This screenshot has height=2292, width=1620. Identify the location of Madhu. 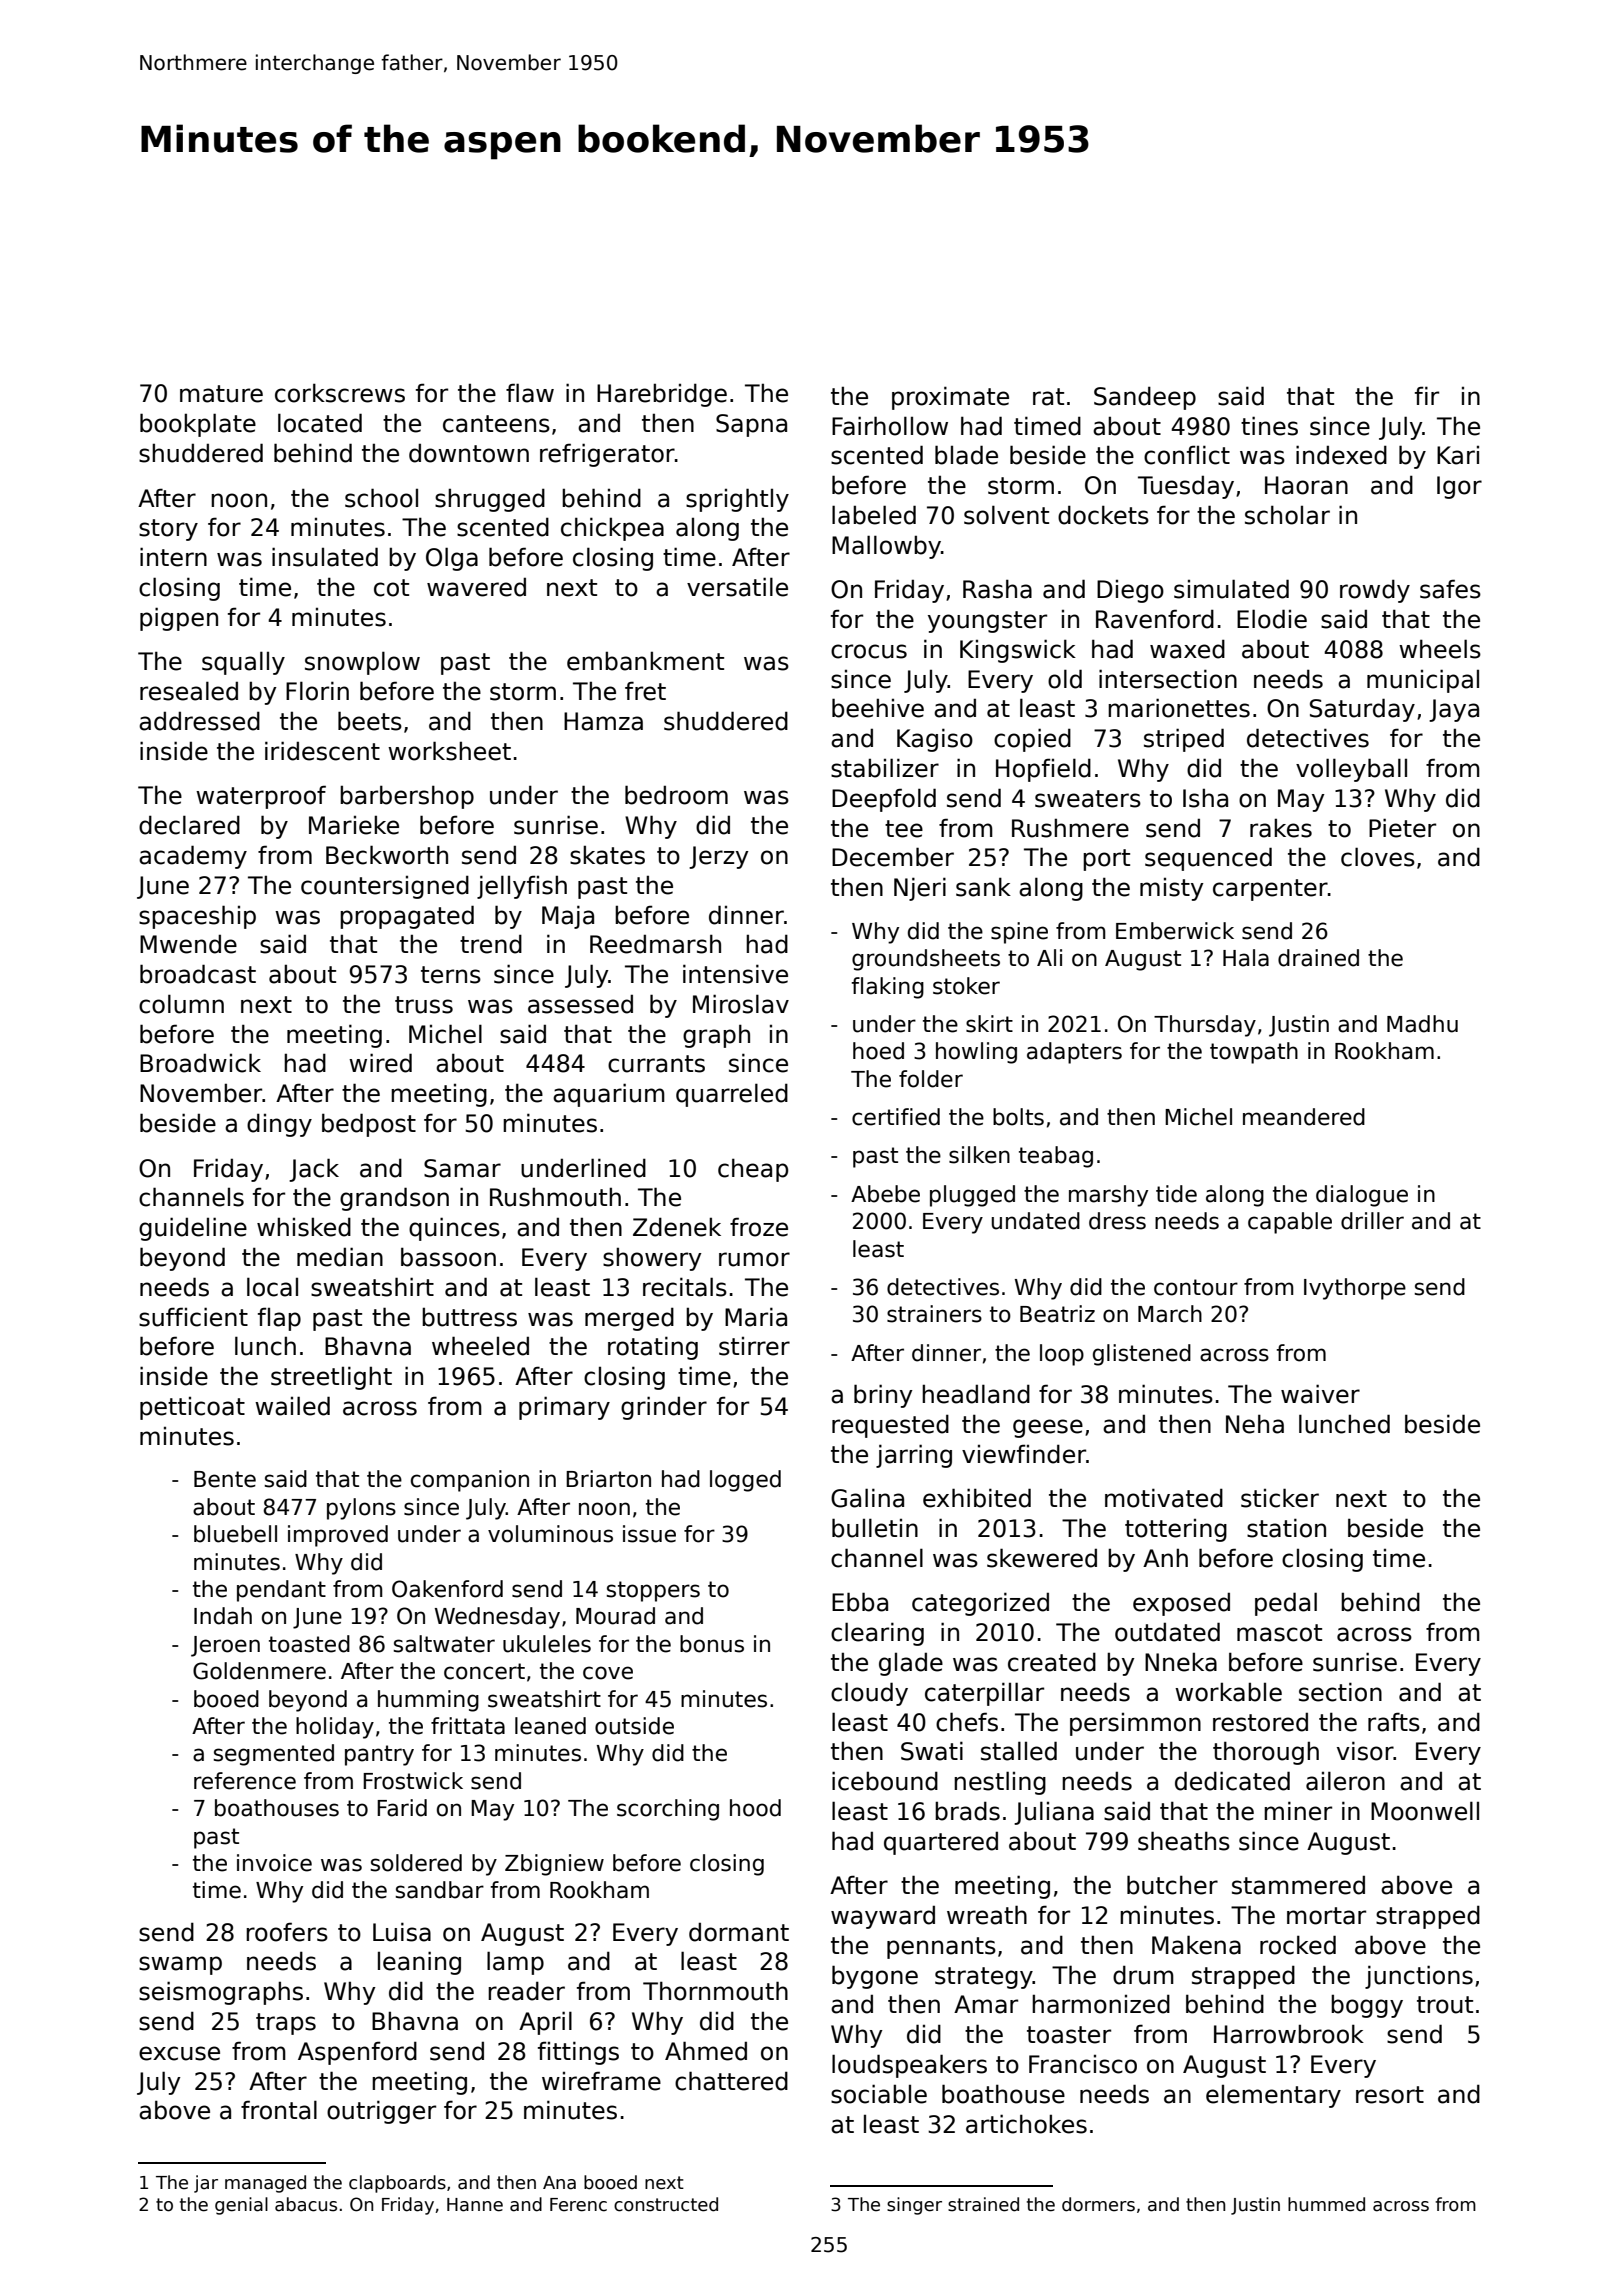
(1422, 1024).
